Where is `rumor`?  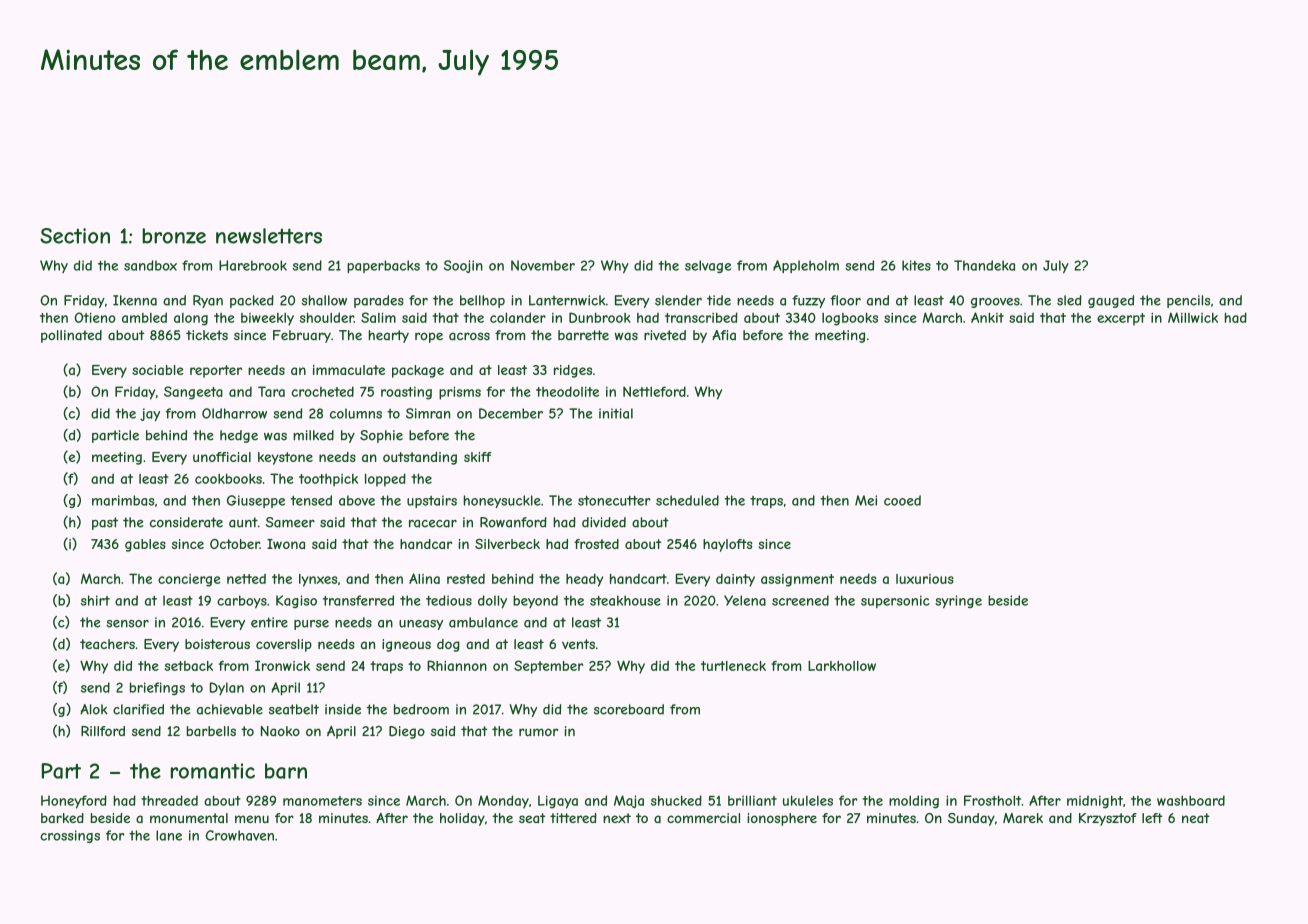
rumor is located at coordinates (538, 732).
